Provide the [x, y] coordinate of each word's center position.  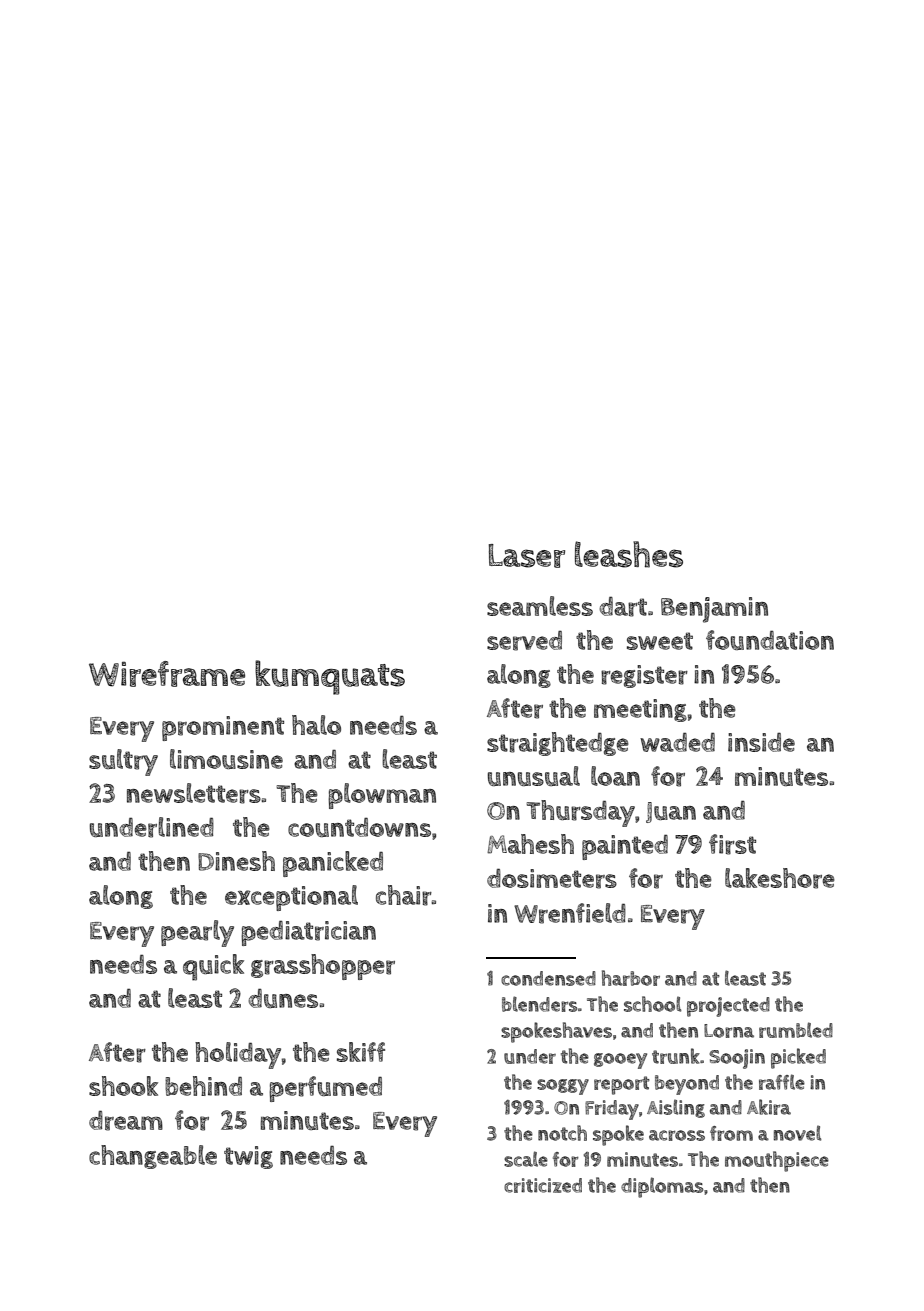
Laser [527, 556]
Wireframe [167, 674]
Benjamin [714, 610]
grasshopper [323, 967]
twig [248, 1157]
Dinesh [236, 861]
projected [728, 1007]
